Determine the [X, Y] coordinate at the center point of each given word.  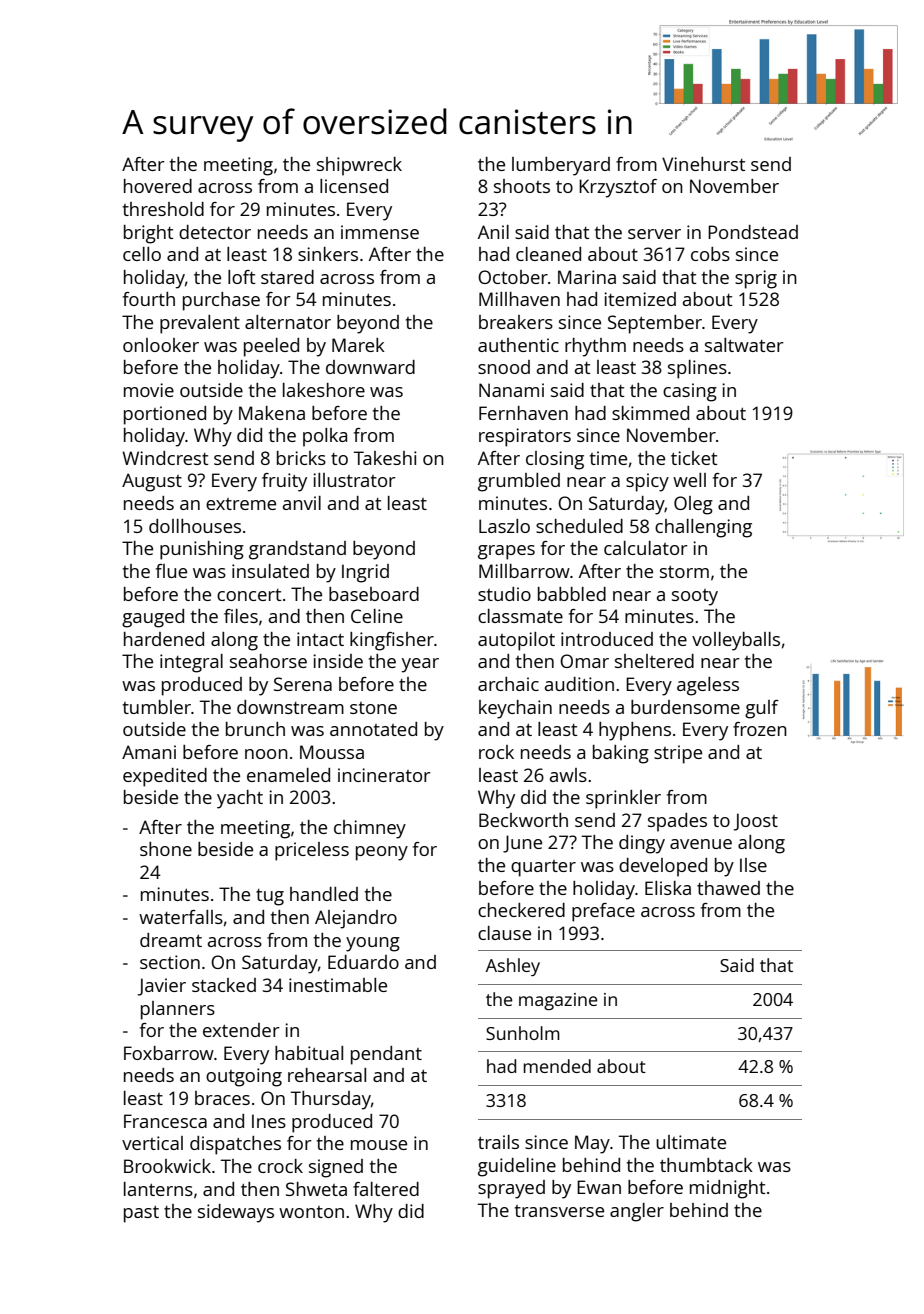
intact [320, 639]
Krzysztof [618, 188]
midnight [727, 1189]
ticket [694, 458]
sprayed [511, 1189]
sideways [236, 1213]
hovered [158, 186]
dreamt [171, 940]
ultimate [691, 1142]
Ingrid [365, 573]
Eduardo [363, 962]
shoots [522, 186]
